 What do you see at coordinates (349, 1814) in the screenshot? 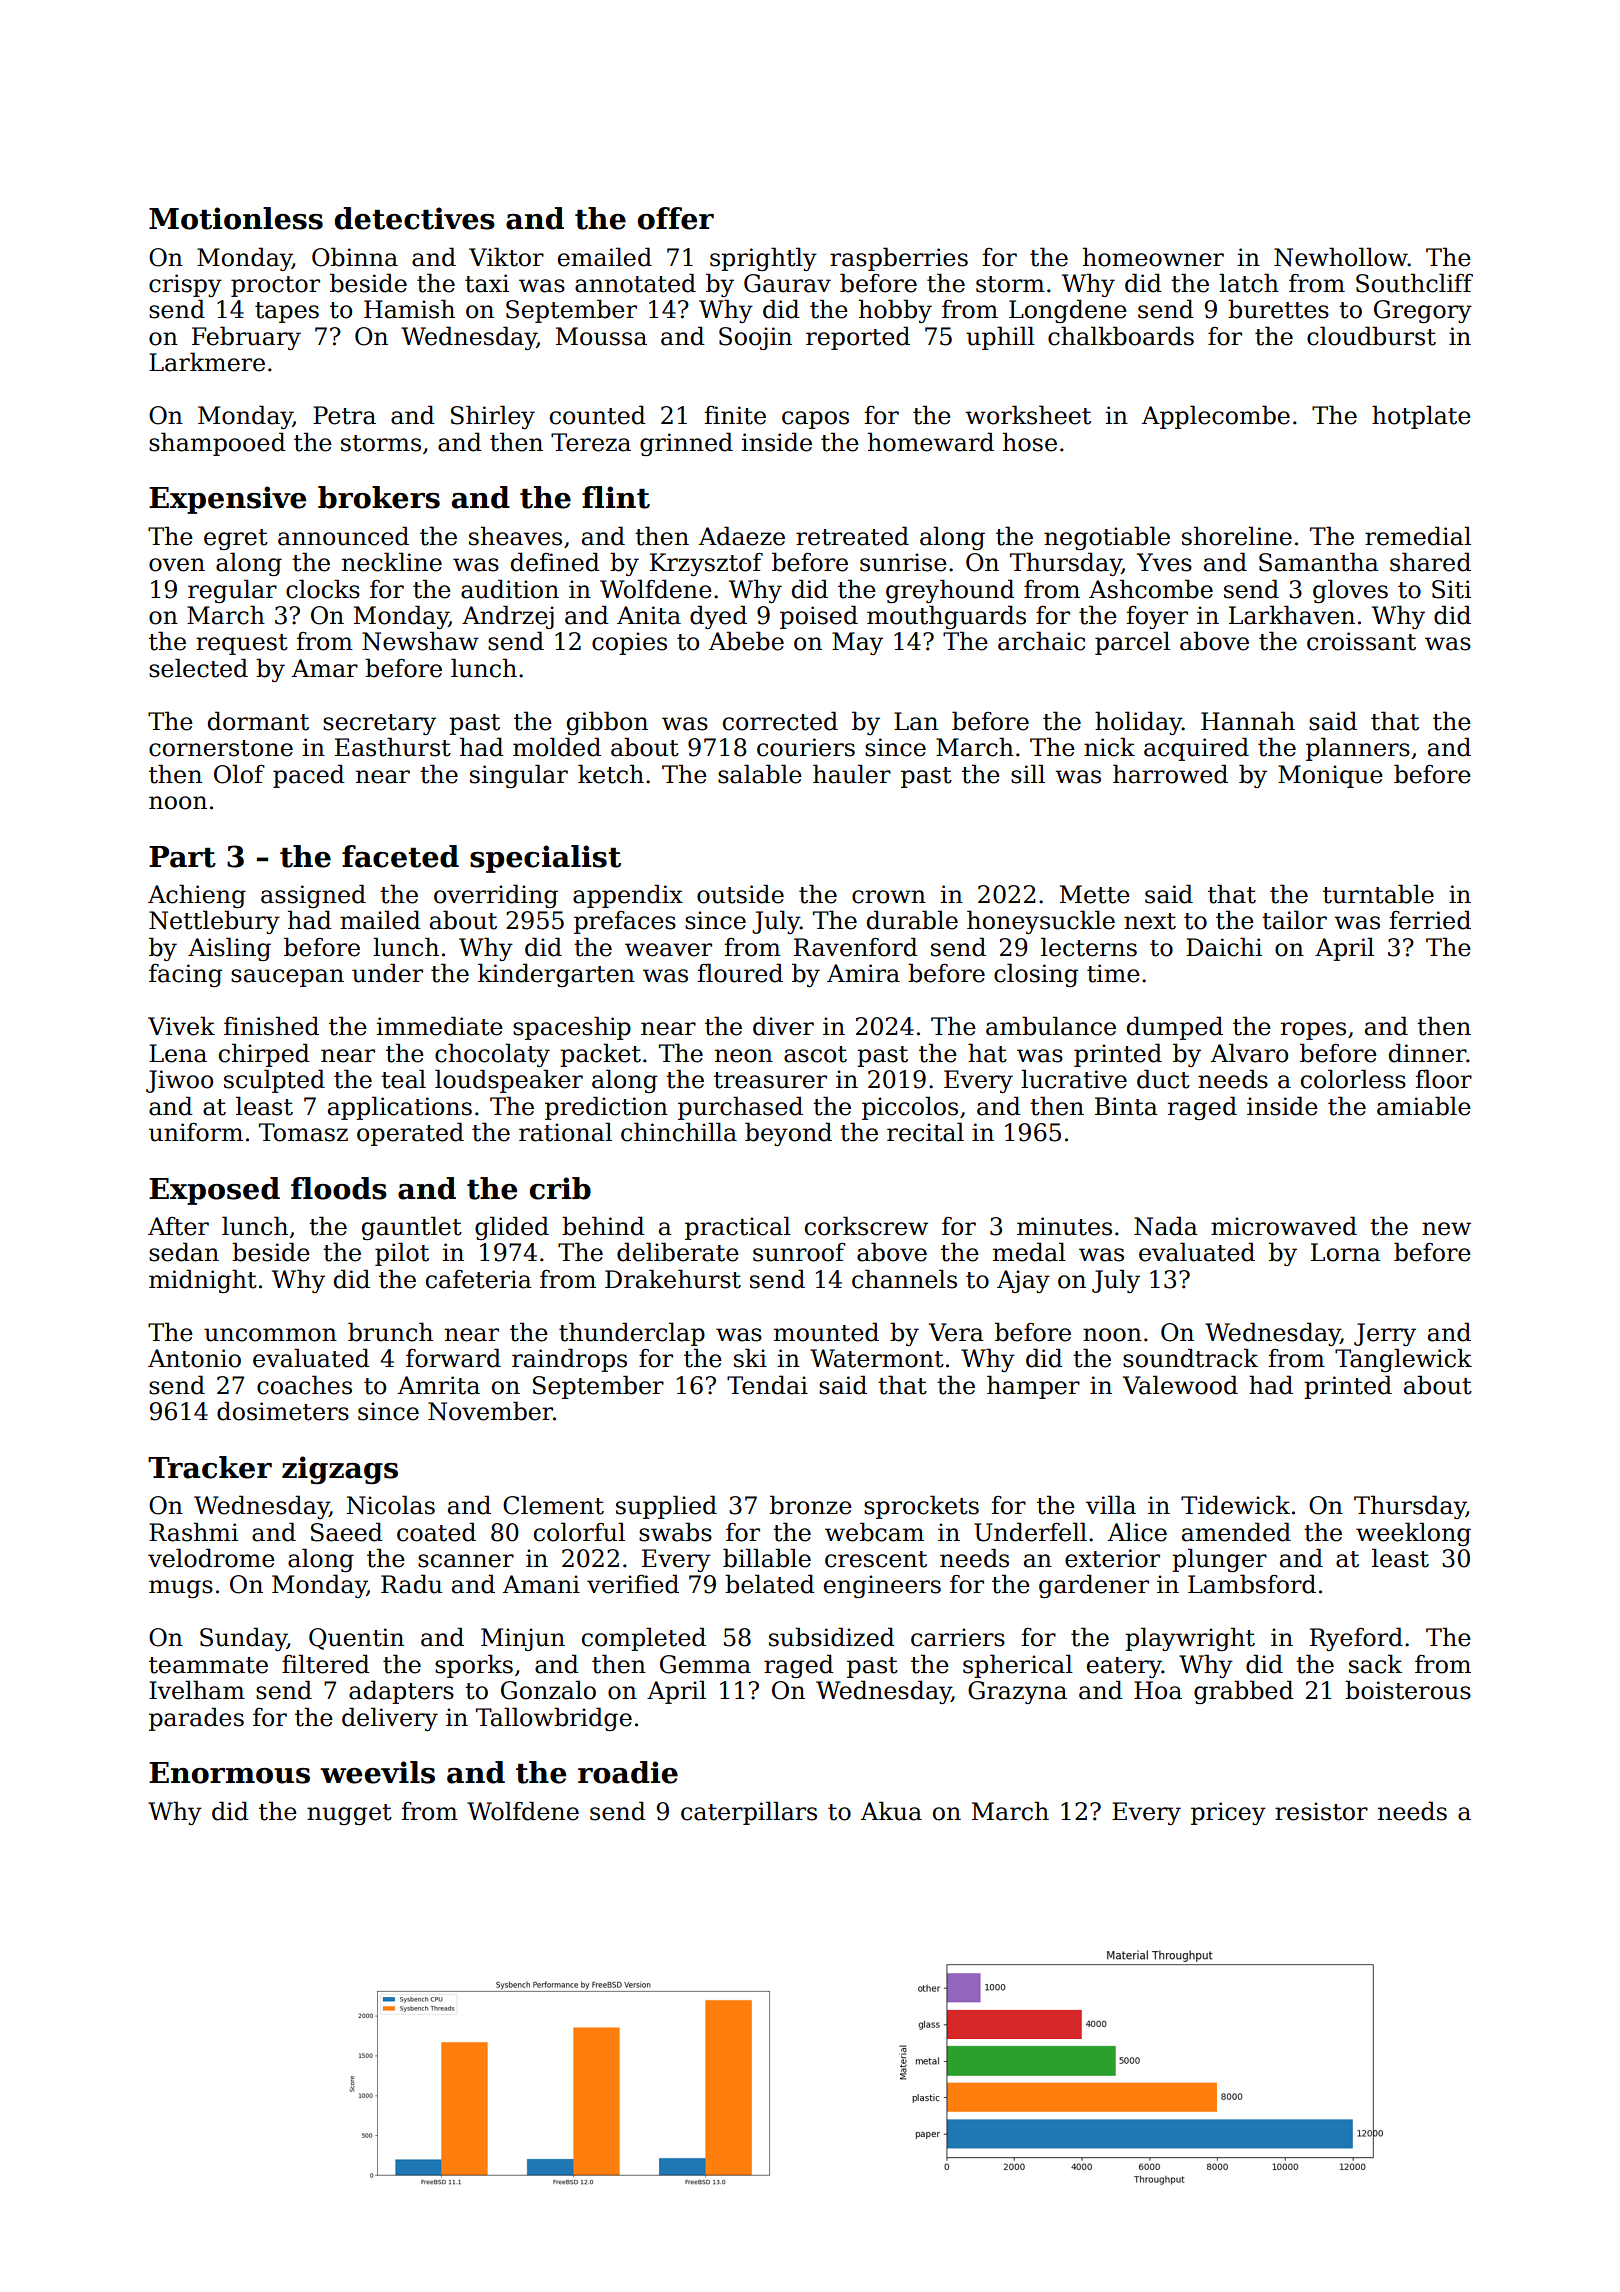
I see `nugget` at bounding box center [349, 1814].
